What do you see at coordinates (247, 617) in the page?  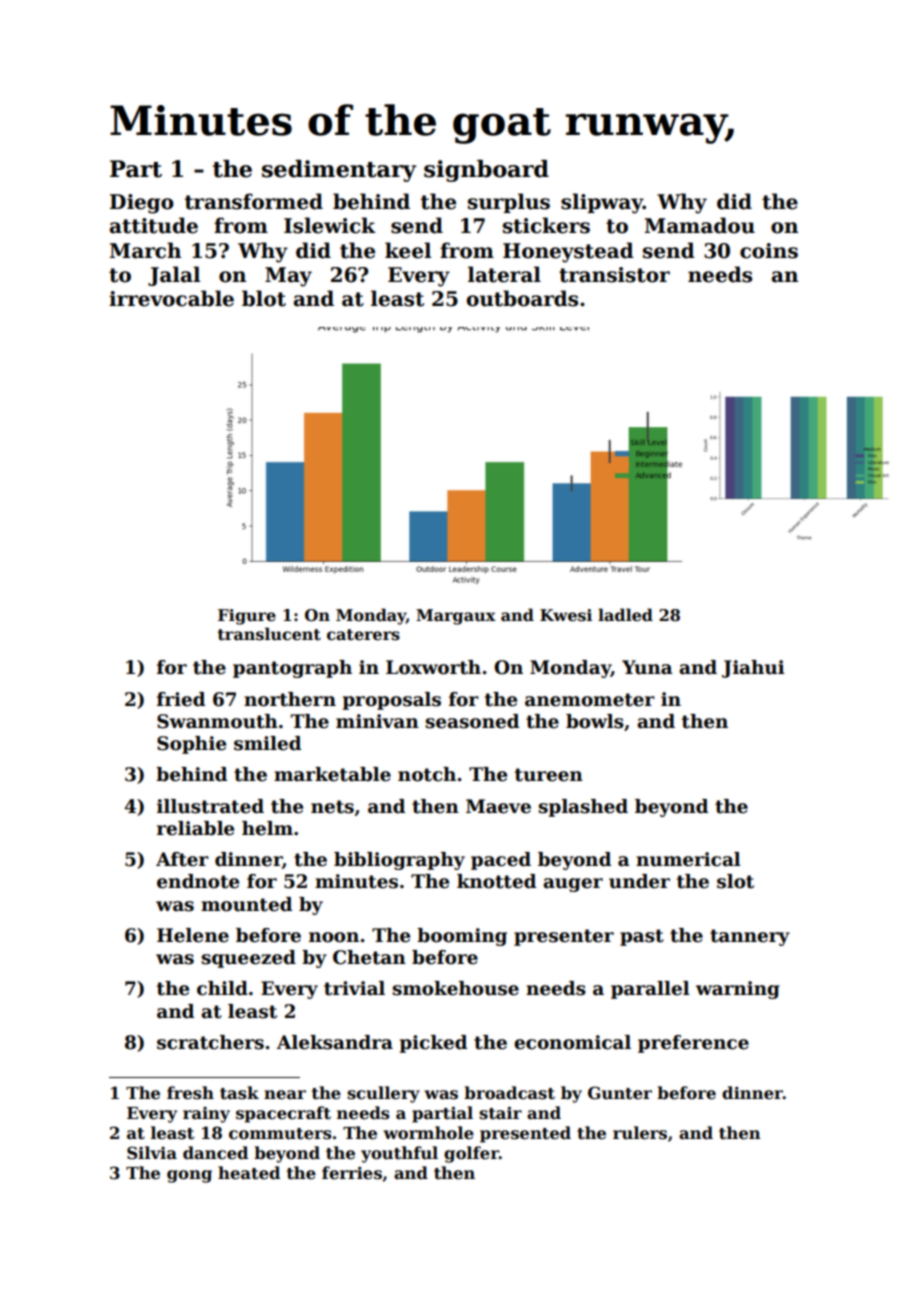 I see `Figure` at bounding box center [247, 617].
